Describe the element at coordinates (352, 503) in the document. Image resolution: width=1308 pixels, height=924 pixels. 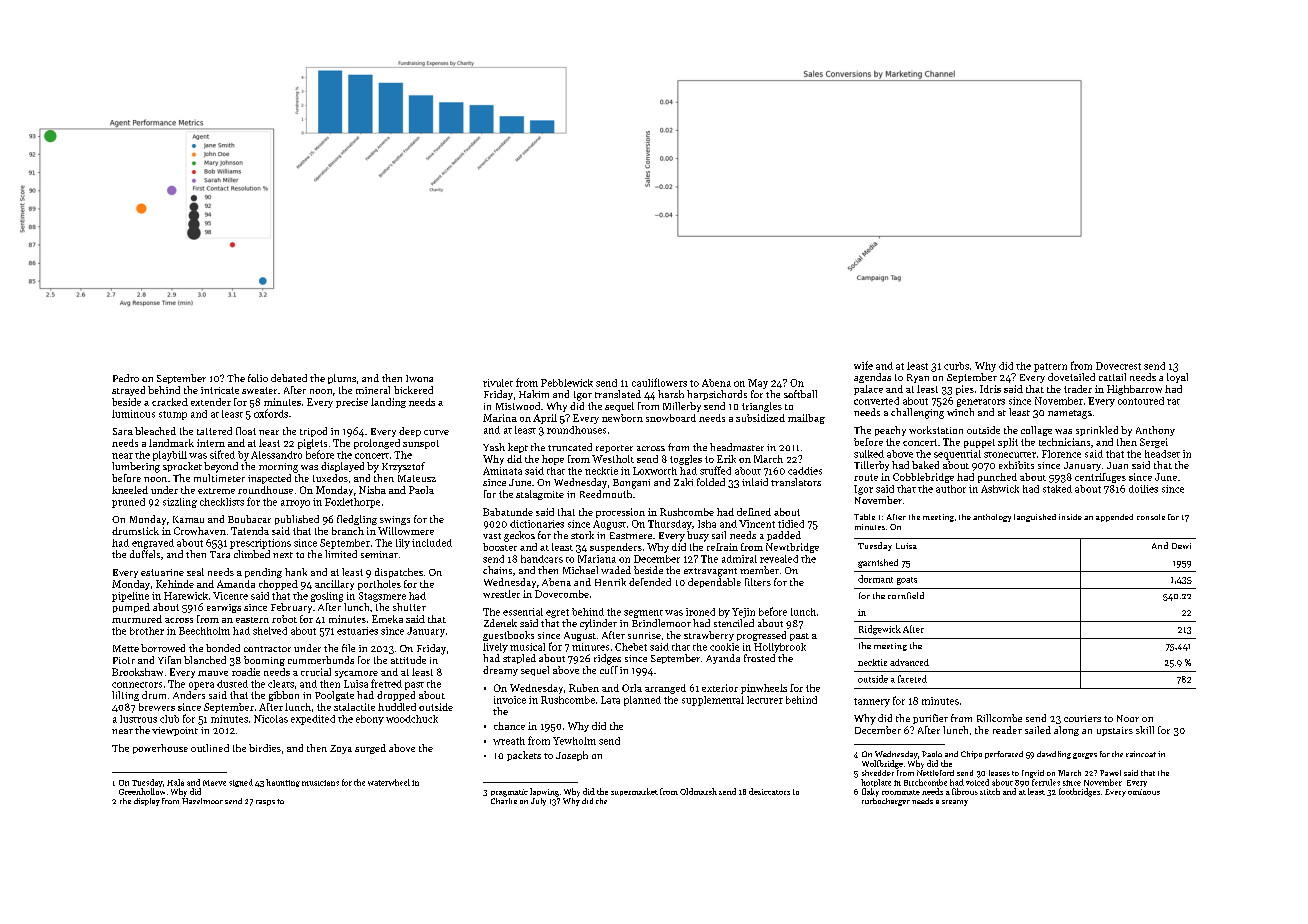
I see `Foxlethorpe` at that location.
